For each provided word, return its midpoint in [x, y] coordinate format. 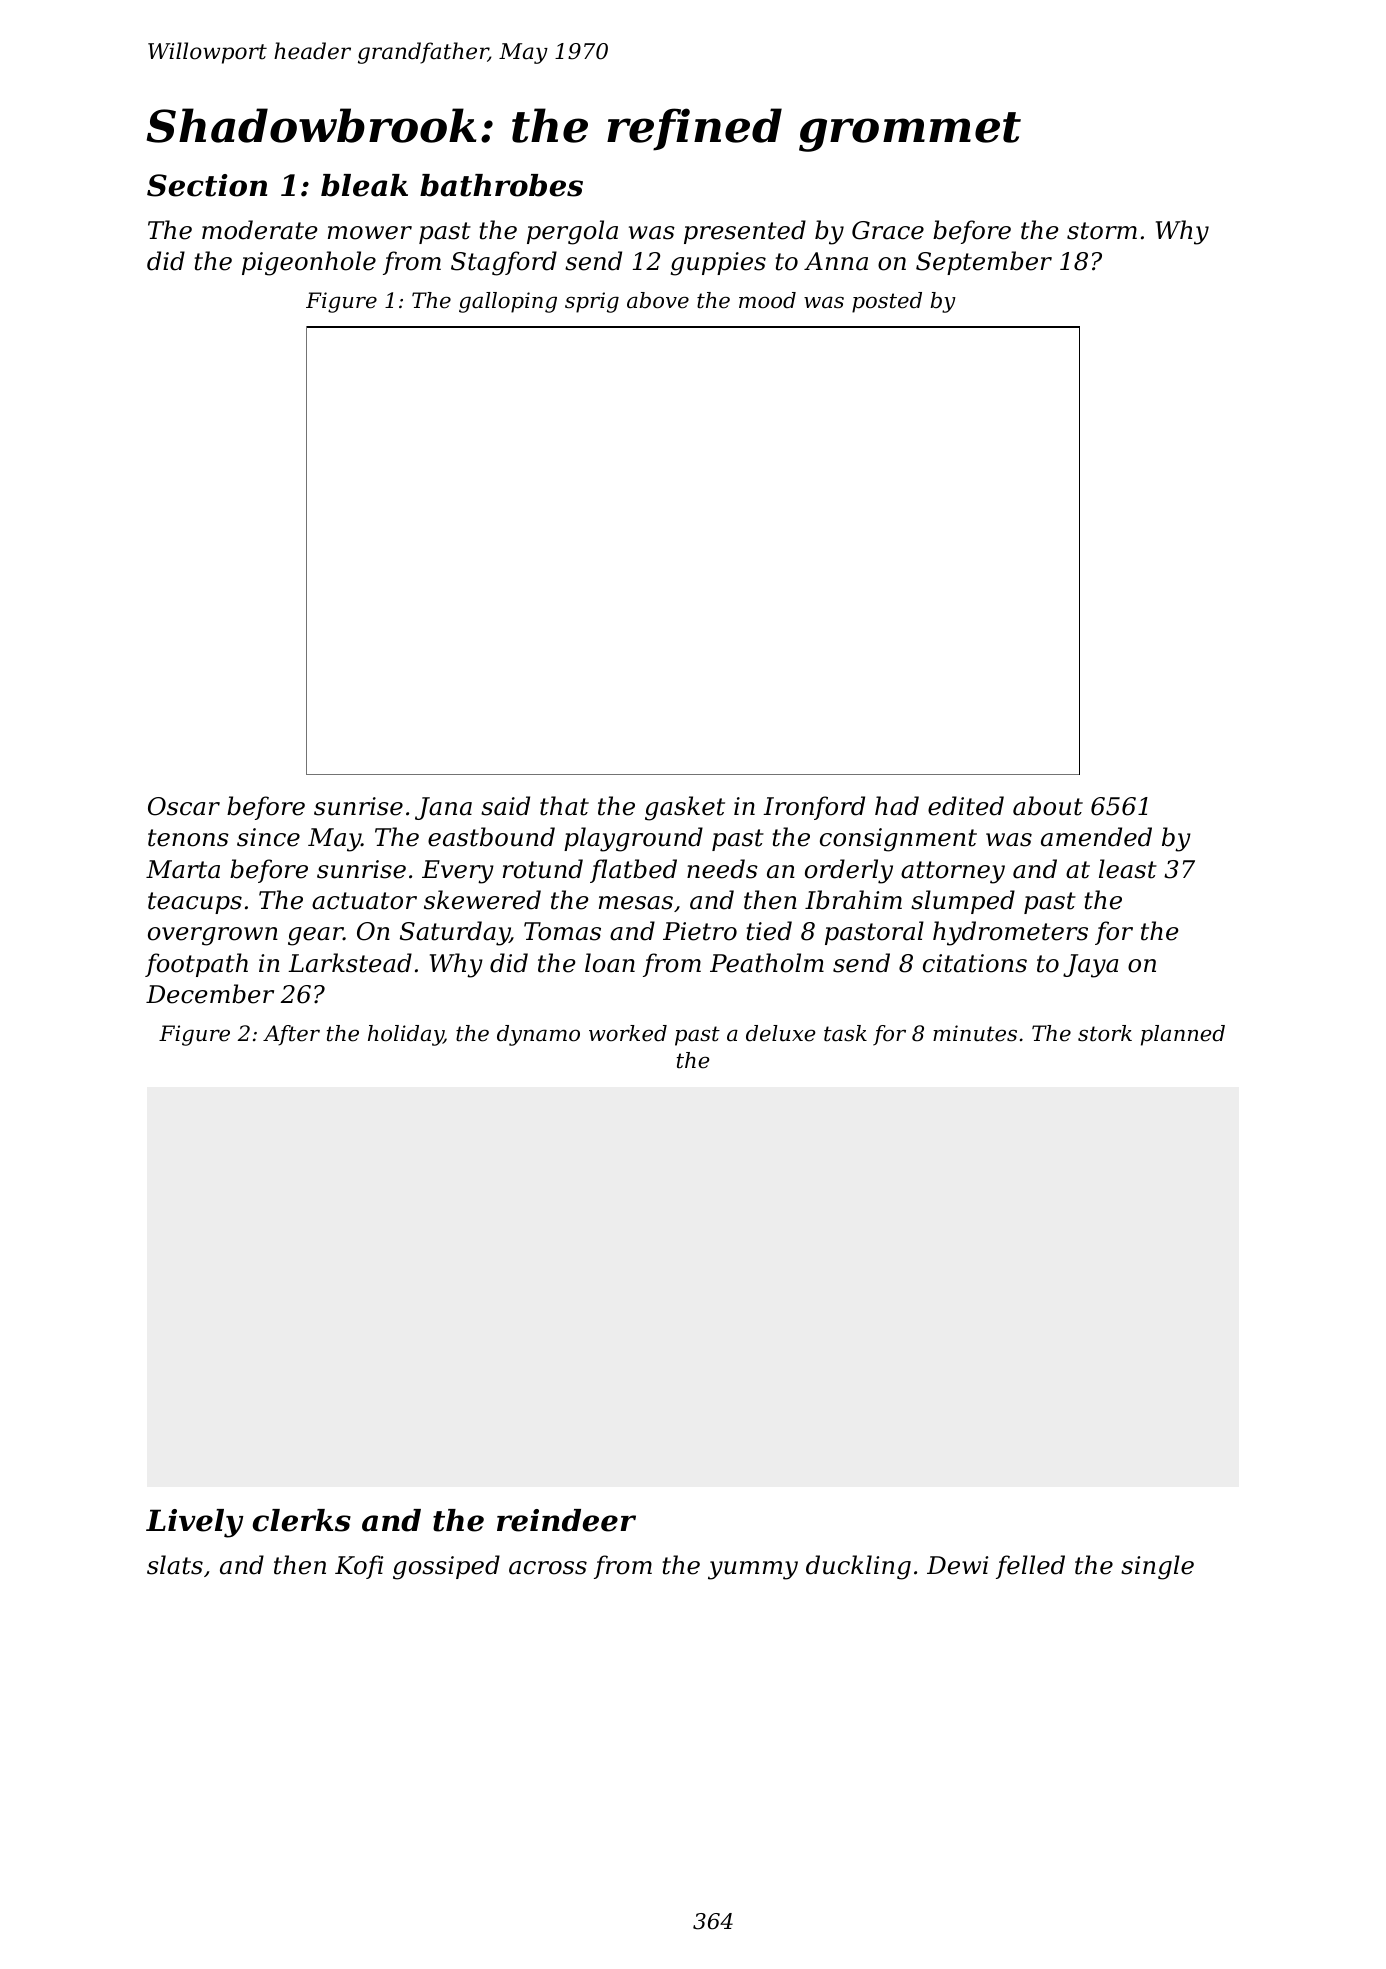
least [1128, 869]
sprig [592, 302]
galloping [508, 302]
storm [1102, 231]
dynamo [538, 1035]
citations [975, 963]
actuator [364, 901]
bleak [364, 185]
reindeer [566, 1520]
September [984, 263]
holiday [406, 1035]
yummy [753, 1570]
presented [745, 232]
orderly [849, 871]
